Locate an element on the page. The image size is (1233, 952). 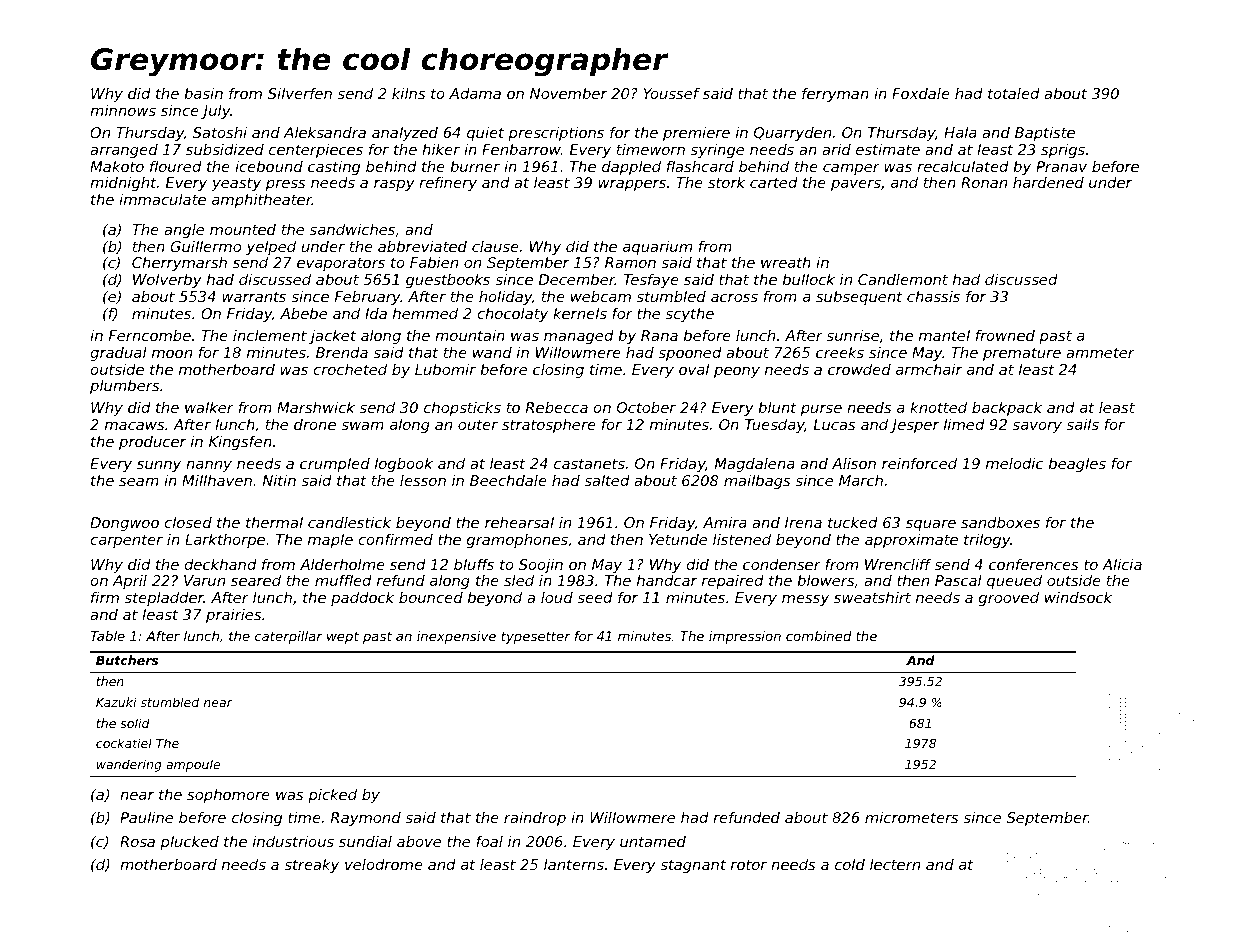
Adama is located at coordinates (475, 93).
